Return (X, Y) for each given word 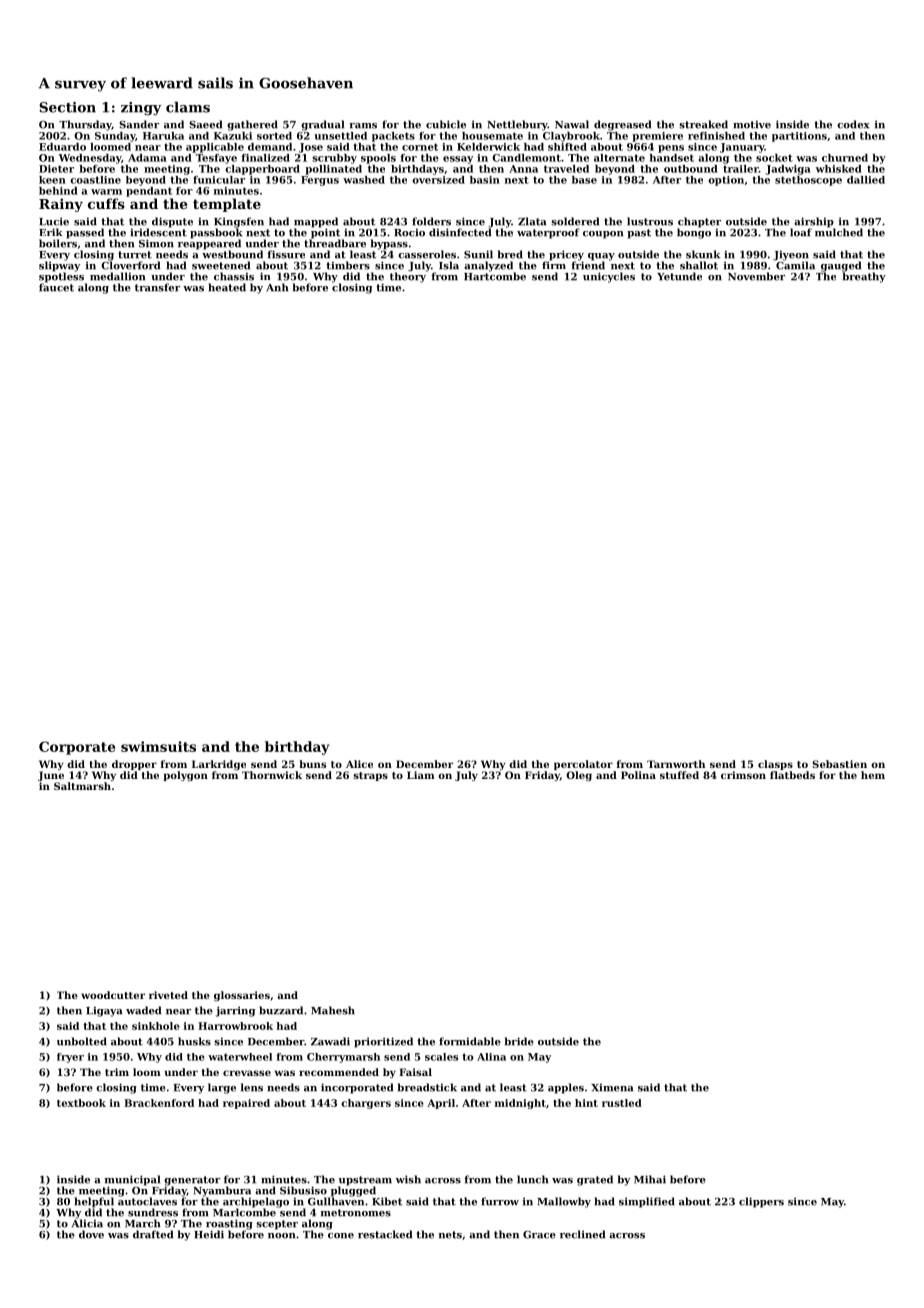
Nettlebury (517, 125)
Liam (421, 775)
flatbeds (792, 775)
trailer (741, 169)
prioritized (383, 1042)
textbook (81, 1103)
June (51, 776)
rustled (622, 1103)
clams (188, 107)
